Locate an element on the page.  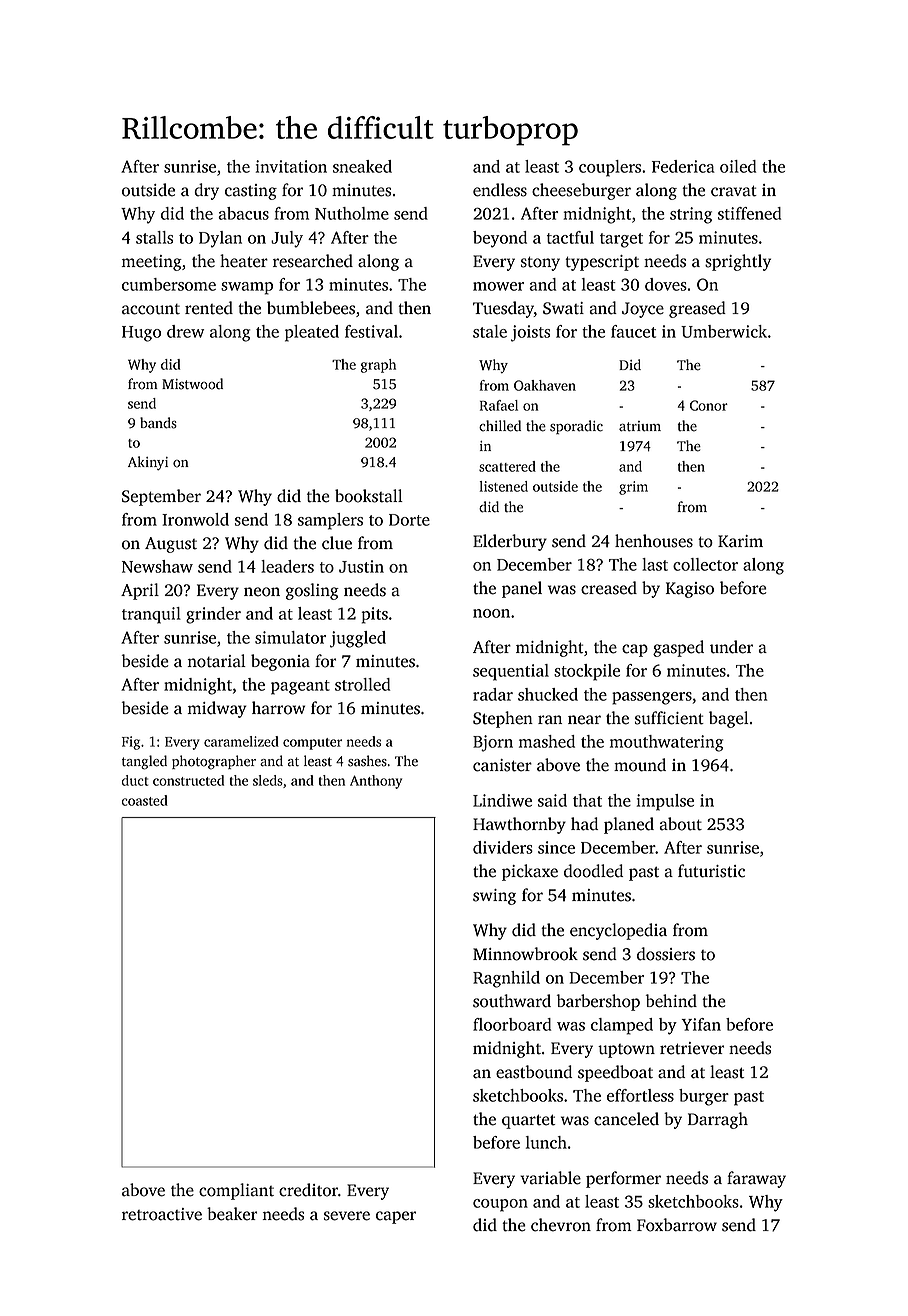
compliant is located at coordinates (236, 1191).
